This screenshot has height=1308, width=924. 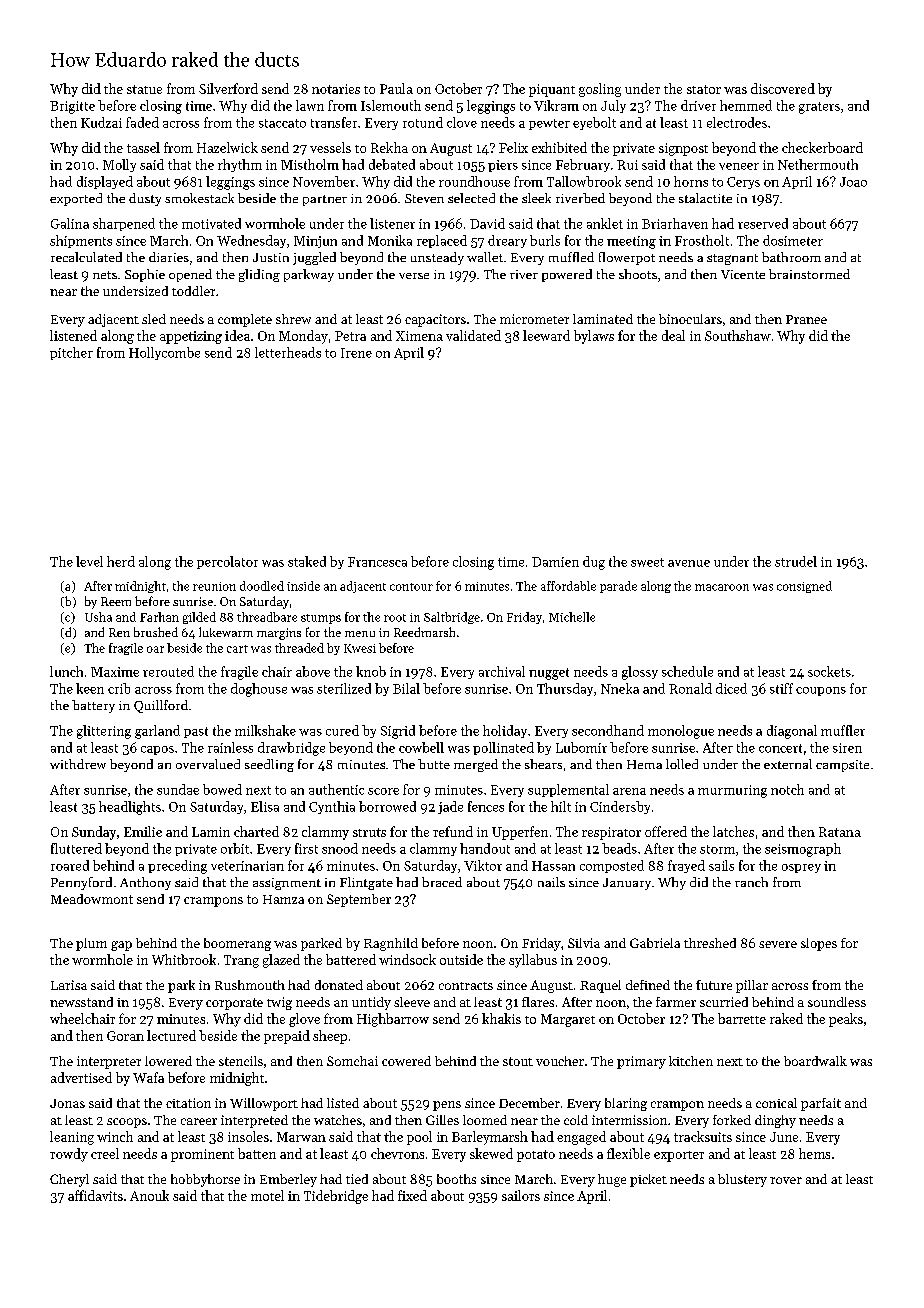 What do you see at coordinates (681, 732) in the screenshot?
I see `monologue` at bounding box center [681, 732].
